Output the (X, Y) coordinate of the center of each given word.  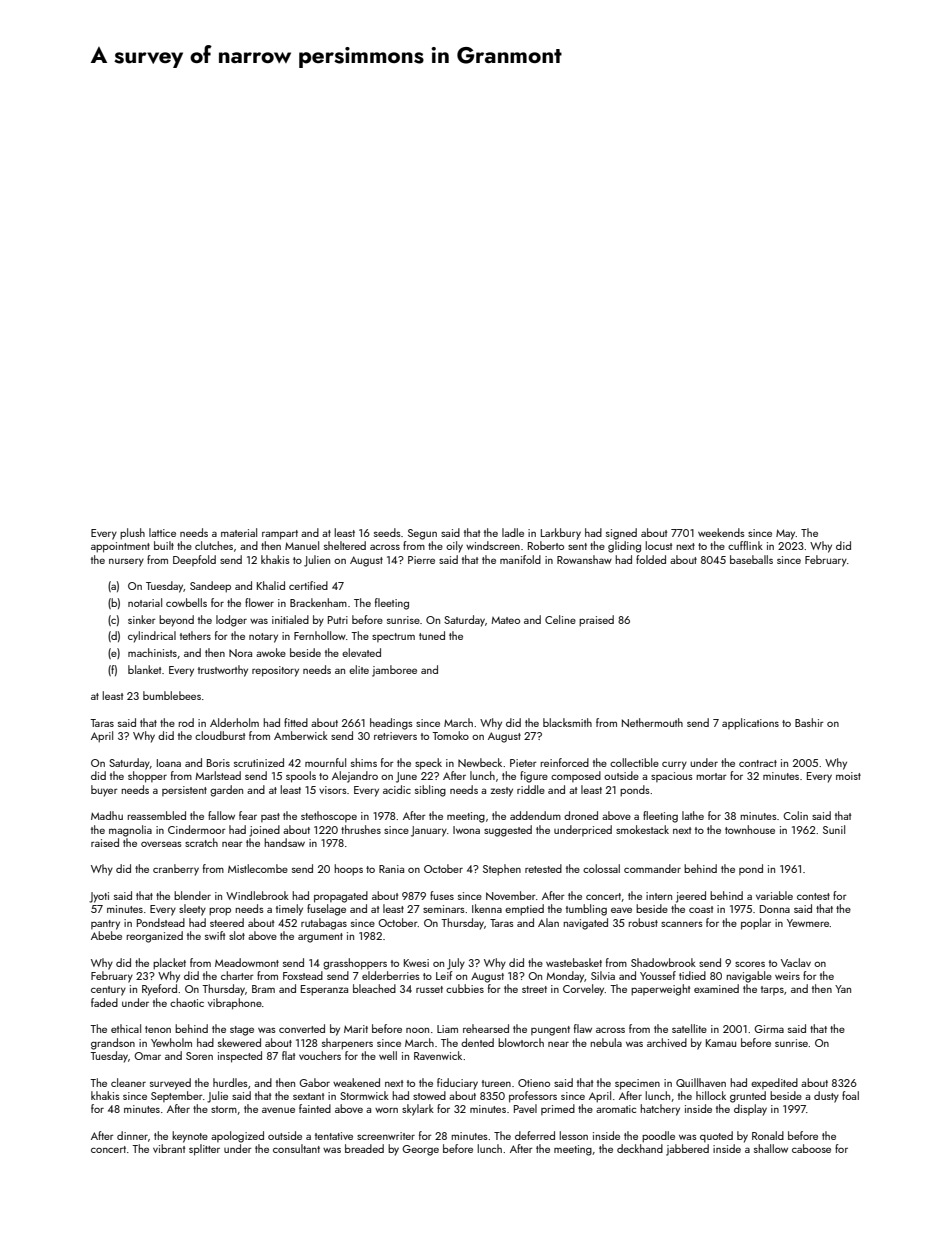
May (786, 534)
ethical (126, 1028)
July (456, 964)
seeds (387, 532)
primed (558, 1109)
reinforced (564, 762)
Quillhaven (701, 1082)
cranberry (176, 870)
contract (758, 763)
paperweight (660, 990)
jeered (691, 897)
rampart (280, 535)
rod (186, 722)
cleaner (128, 1082)
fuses (442, 895)
